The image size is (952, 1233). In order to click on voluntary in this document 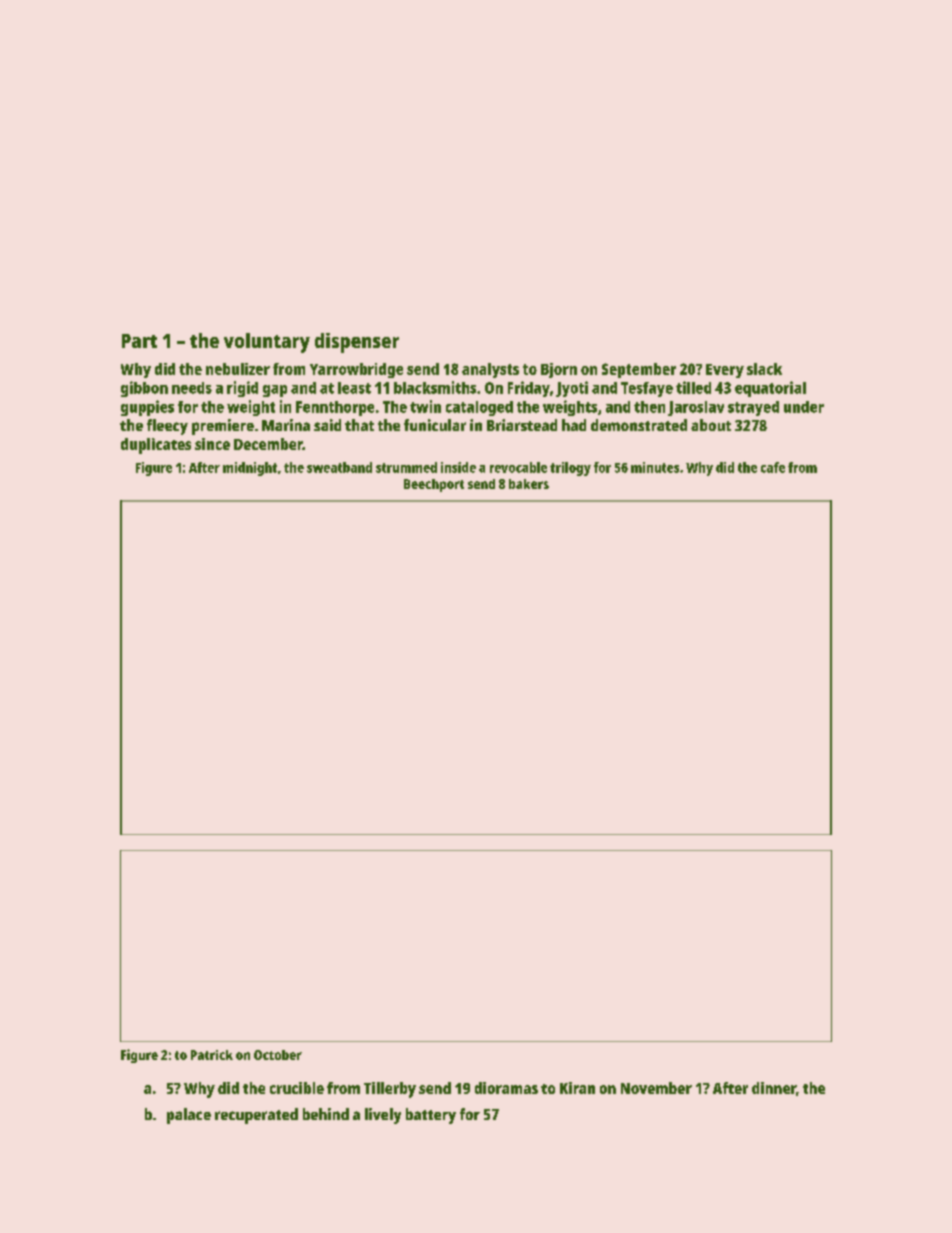, I will do `click(267, 343)`.
